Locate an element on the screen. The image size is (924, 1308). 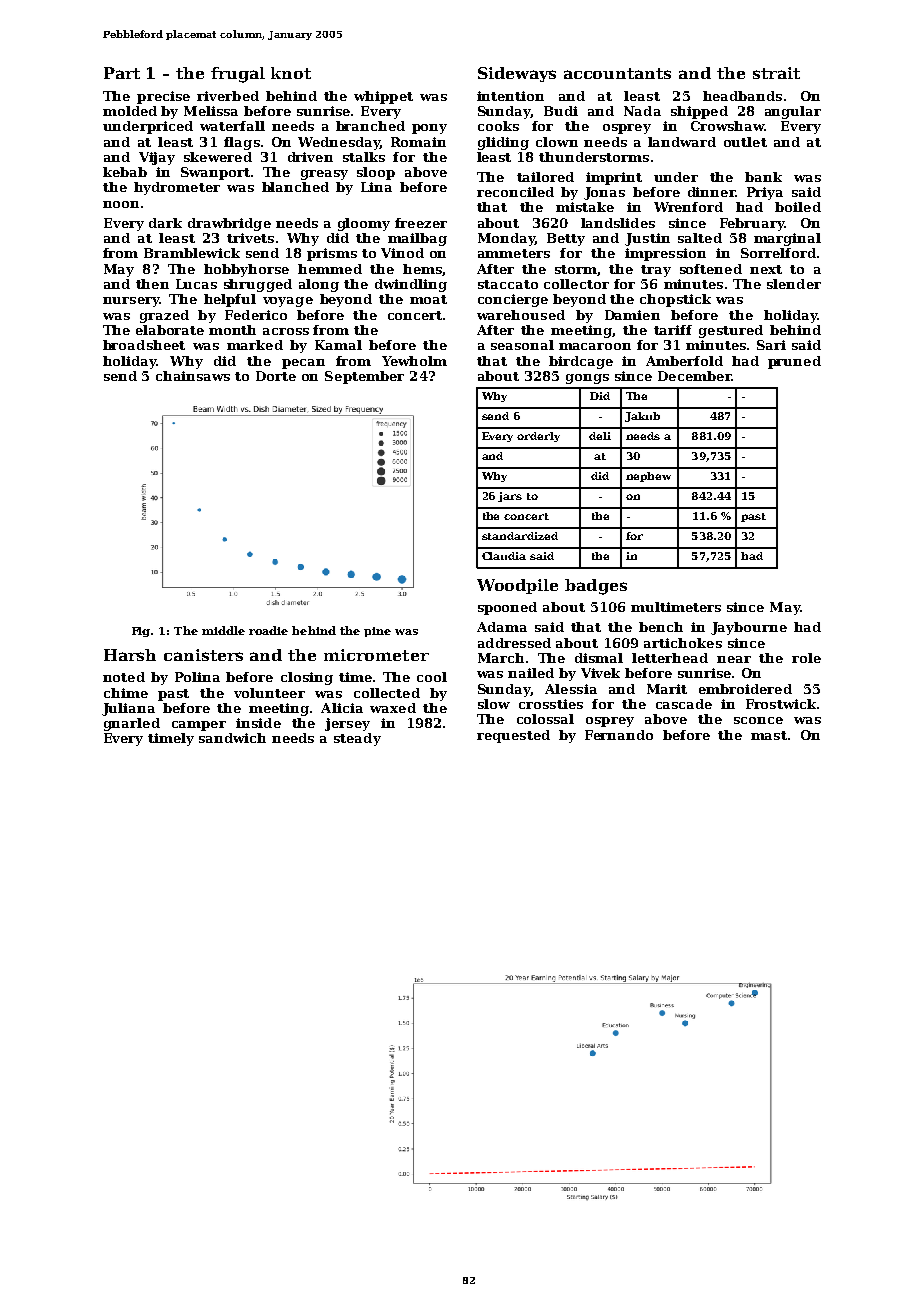
Claudia is located at coordinates (504, 556).
